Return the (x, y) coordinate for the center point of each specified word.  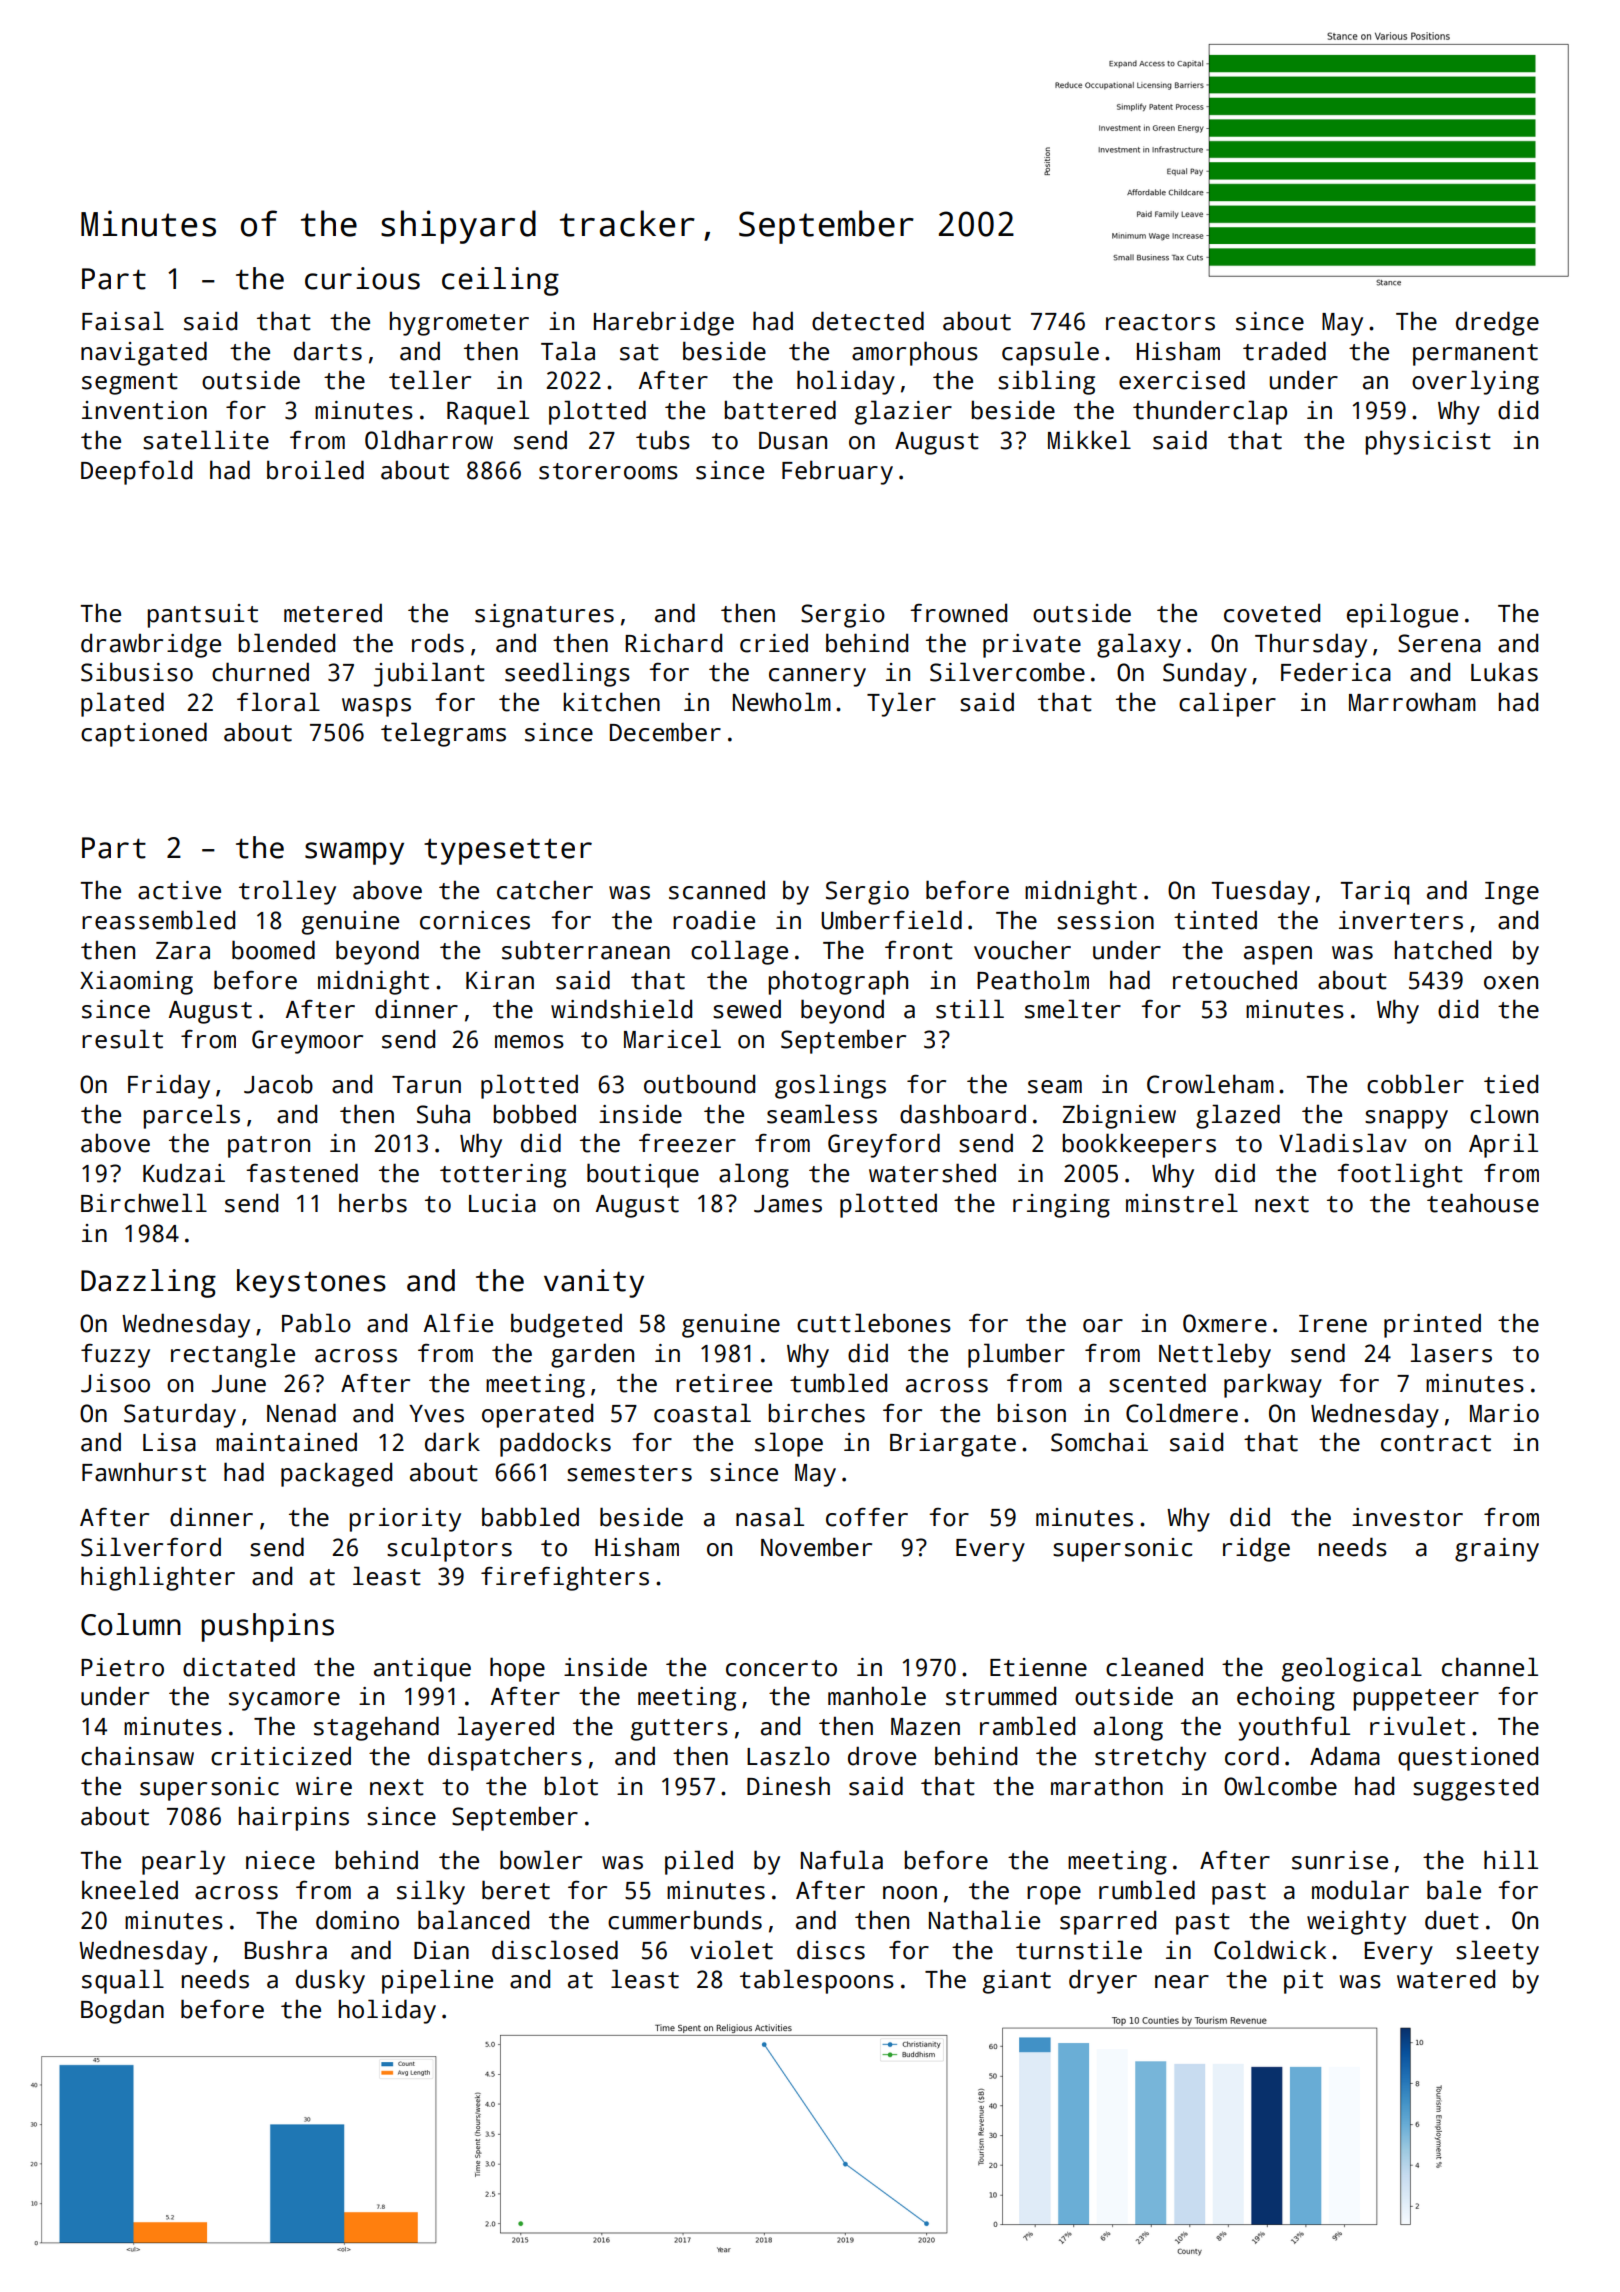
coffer (867, 1517)
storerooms (608, 471)
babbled (530, 1517)
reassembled (158, 920)
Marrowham (1412, 702)
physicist (1428, 442)
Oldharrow (429, 440)
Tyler (901, 704)
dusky (330, 1981)
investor (1407, 1517)
